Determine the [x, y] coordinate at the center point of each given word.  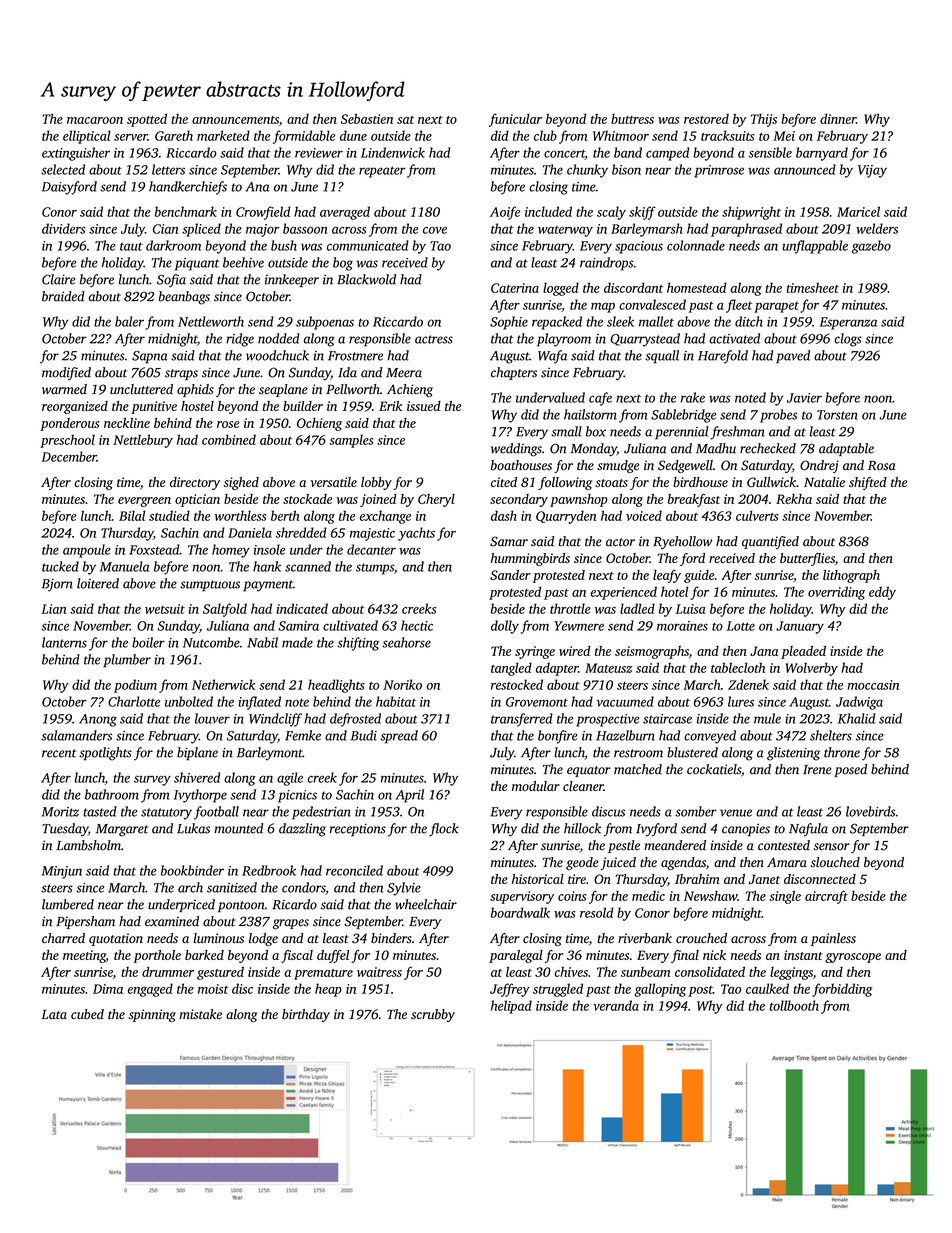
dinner [838, 118]
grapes [291, 924]
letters [168, 169]
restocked [517, 684]
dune [353, 135]
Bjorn [57, 585]
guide [699, 576]
